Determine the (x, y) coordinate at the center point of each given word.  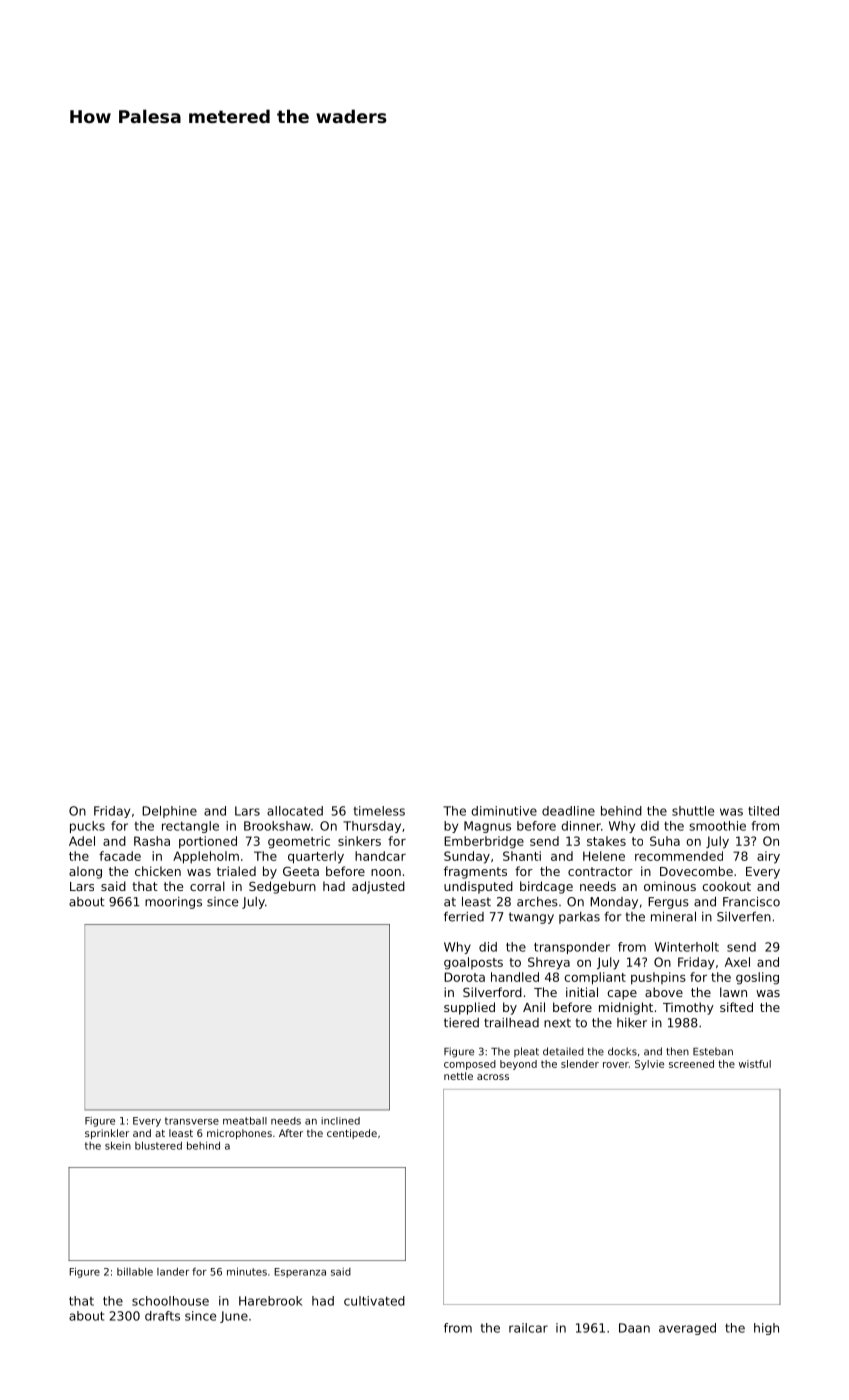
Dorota (464, 977)
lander (173, 1272)
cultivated (374, 1301)
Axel (737, 962)
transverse (192, 1121)
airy (768, 857)
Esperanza (300, 1273)
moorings (173, 903)
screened (691, 1064)
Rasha (152, 841)
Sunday (467, 857)
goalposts (473, 963)
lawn (733, 992)
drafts (162, 1316)
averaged (687, 1329)
